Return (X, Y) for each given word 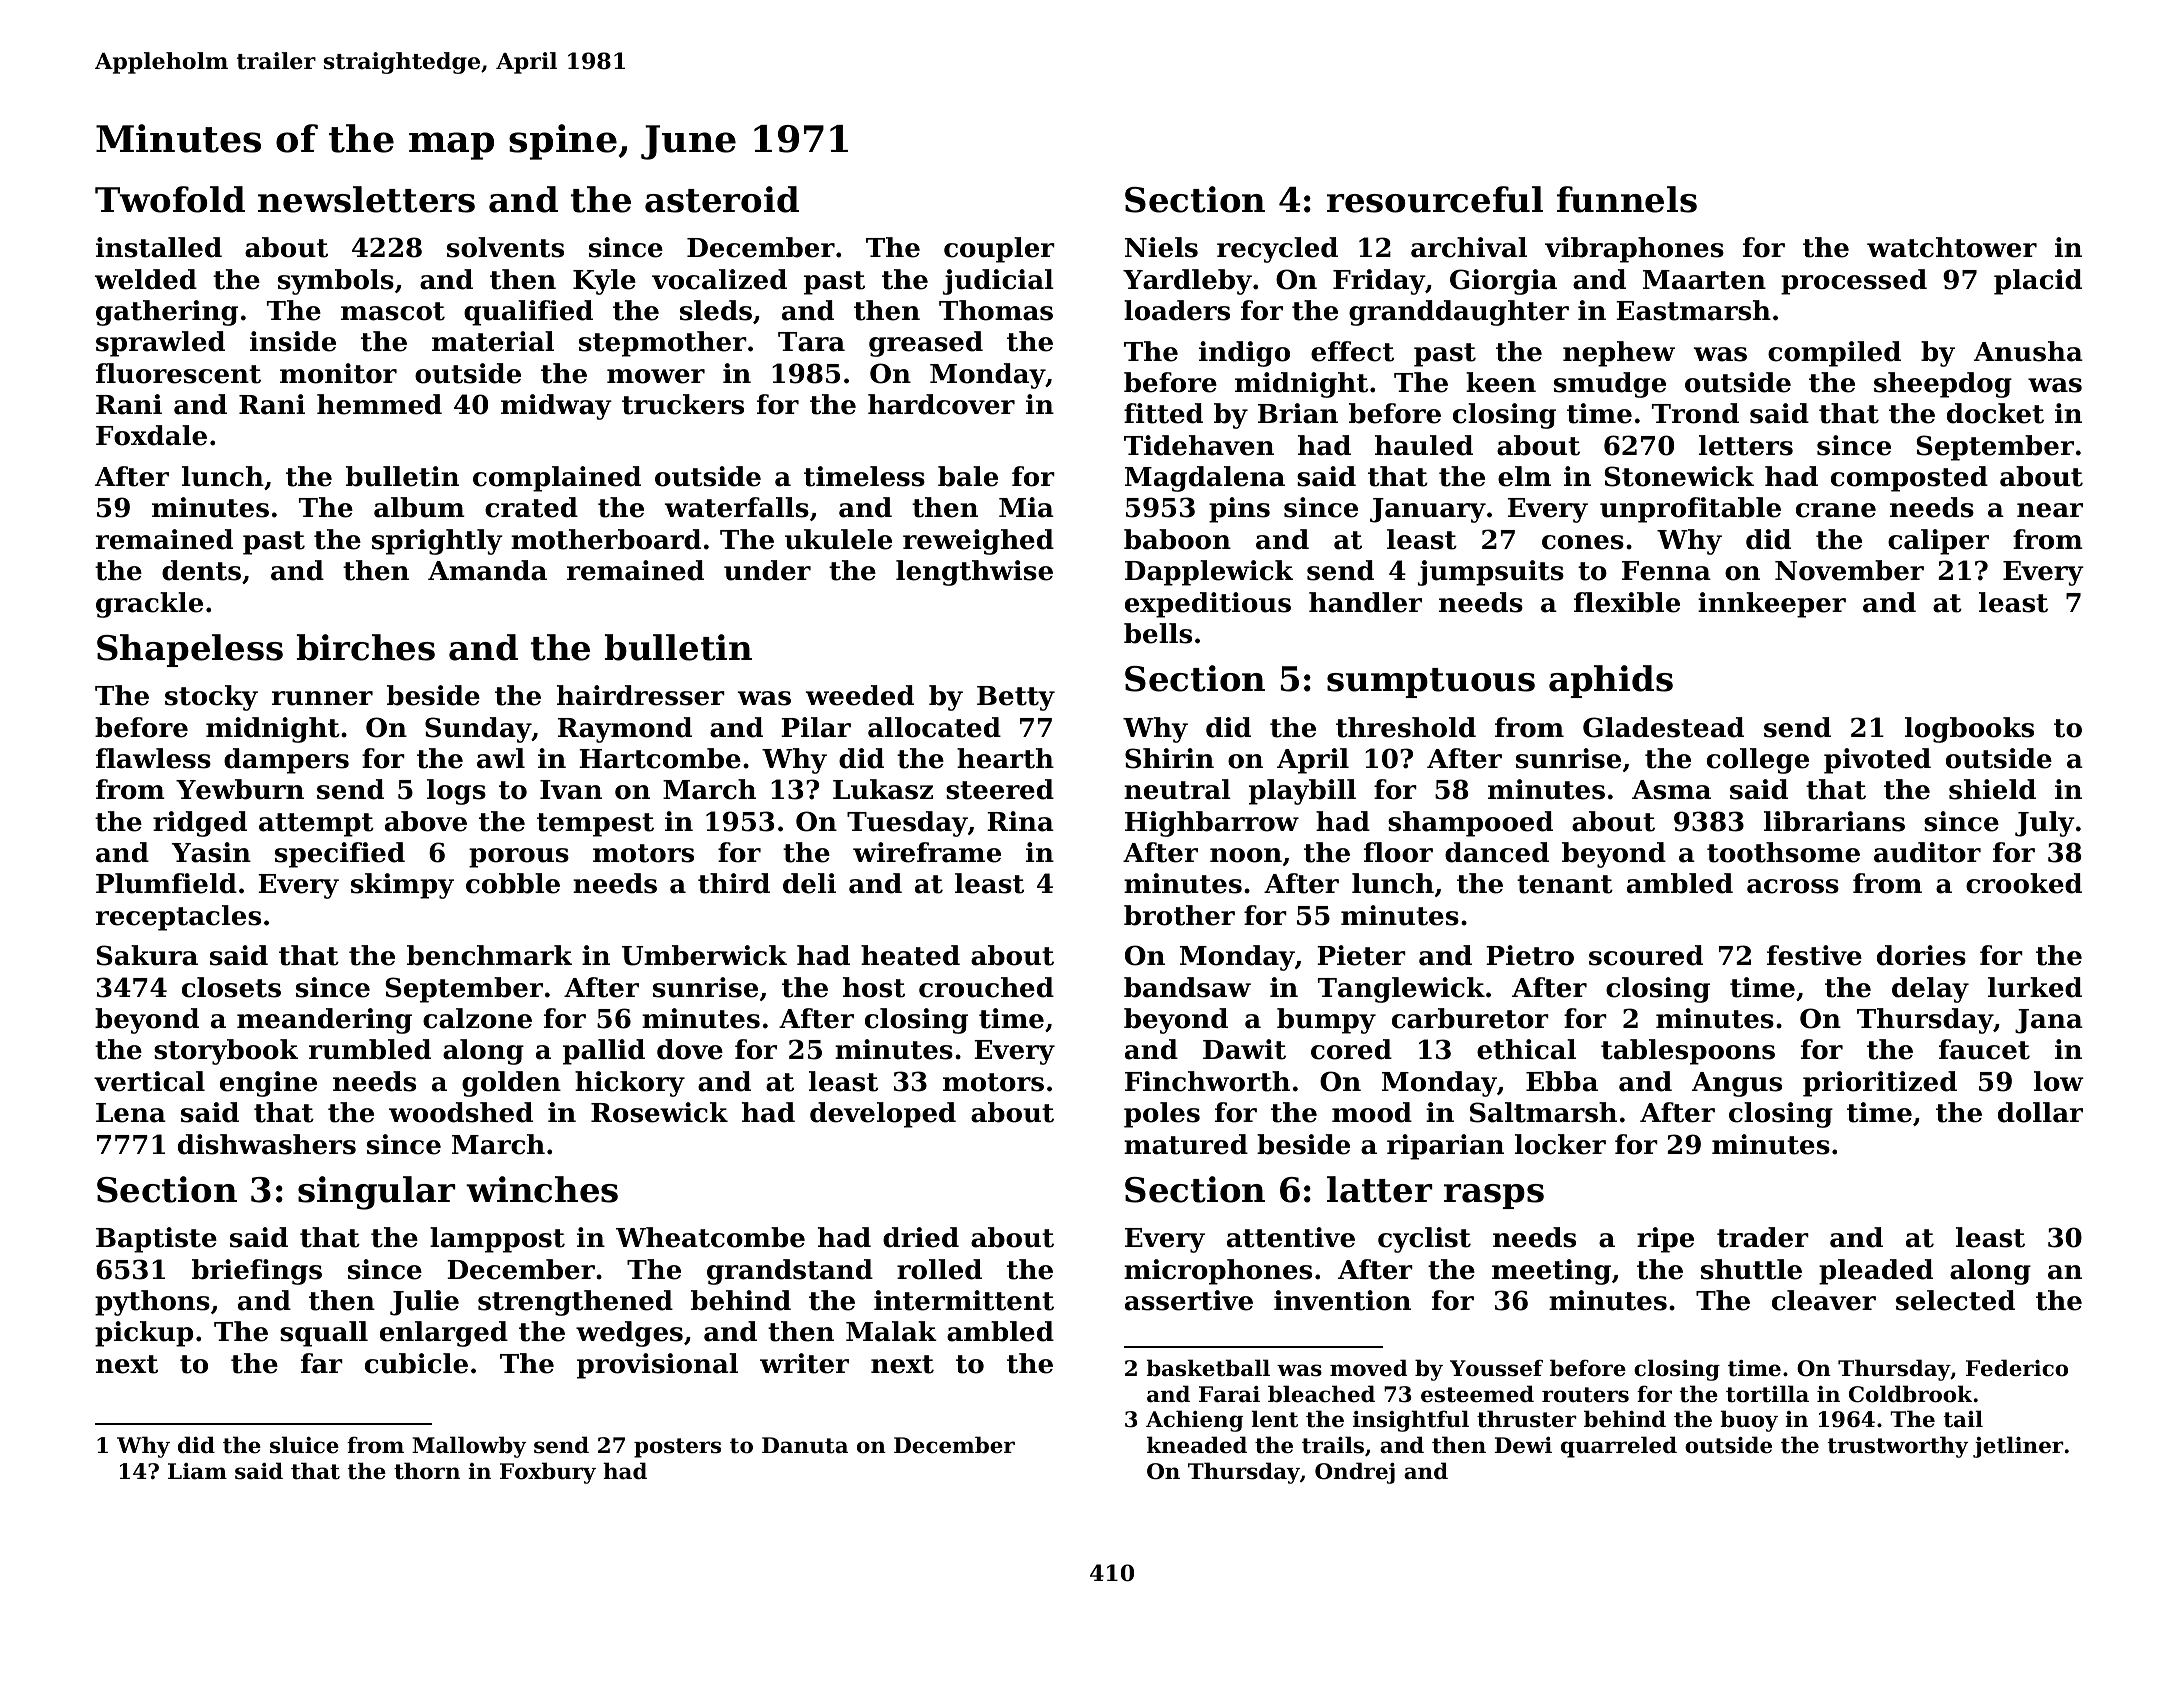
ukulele (838, 539)
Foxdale (151, 435)
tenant (1565, 884)
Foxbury (548, 1473)
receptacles (178, 918)
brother (1179, 915)
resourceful (1435, 199)
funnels (1627, 199)
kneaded (1197, 1445)
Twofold (170, 199)
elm (1524, 476)
